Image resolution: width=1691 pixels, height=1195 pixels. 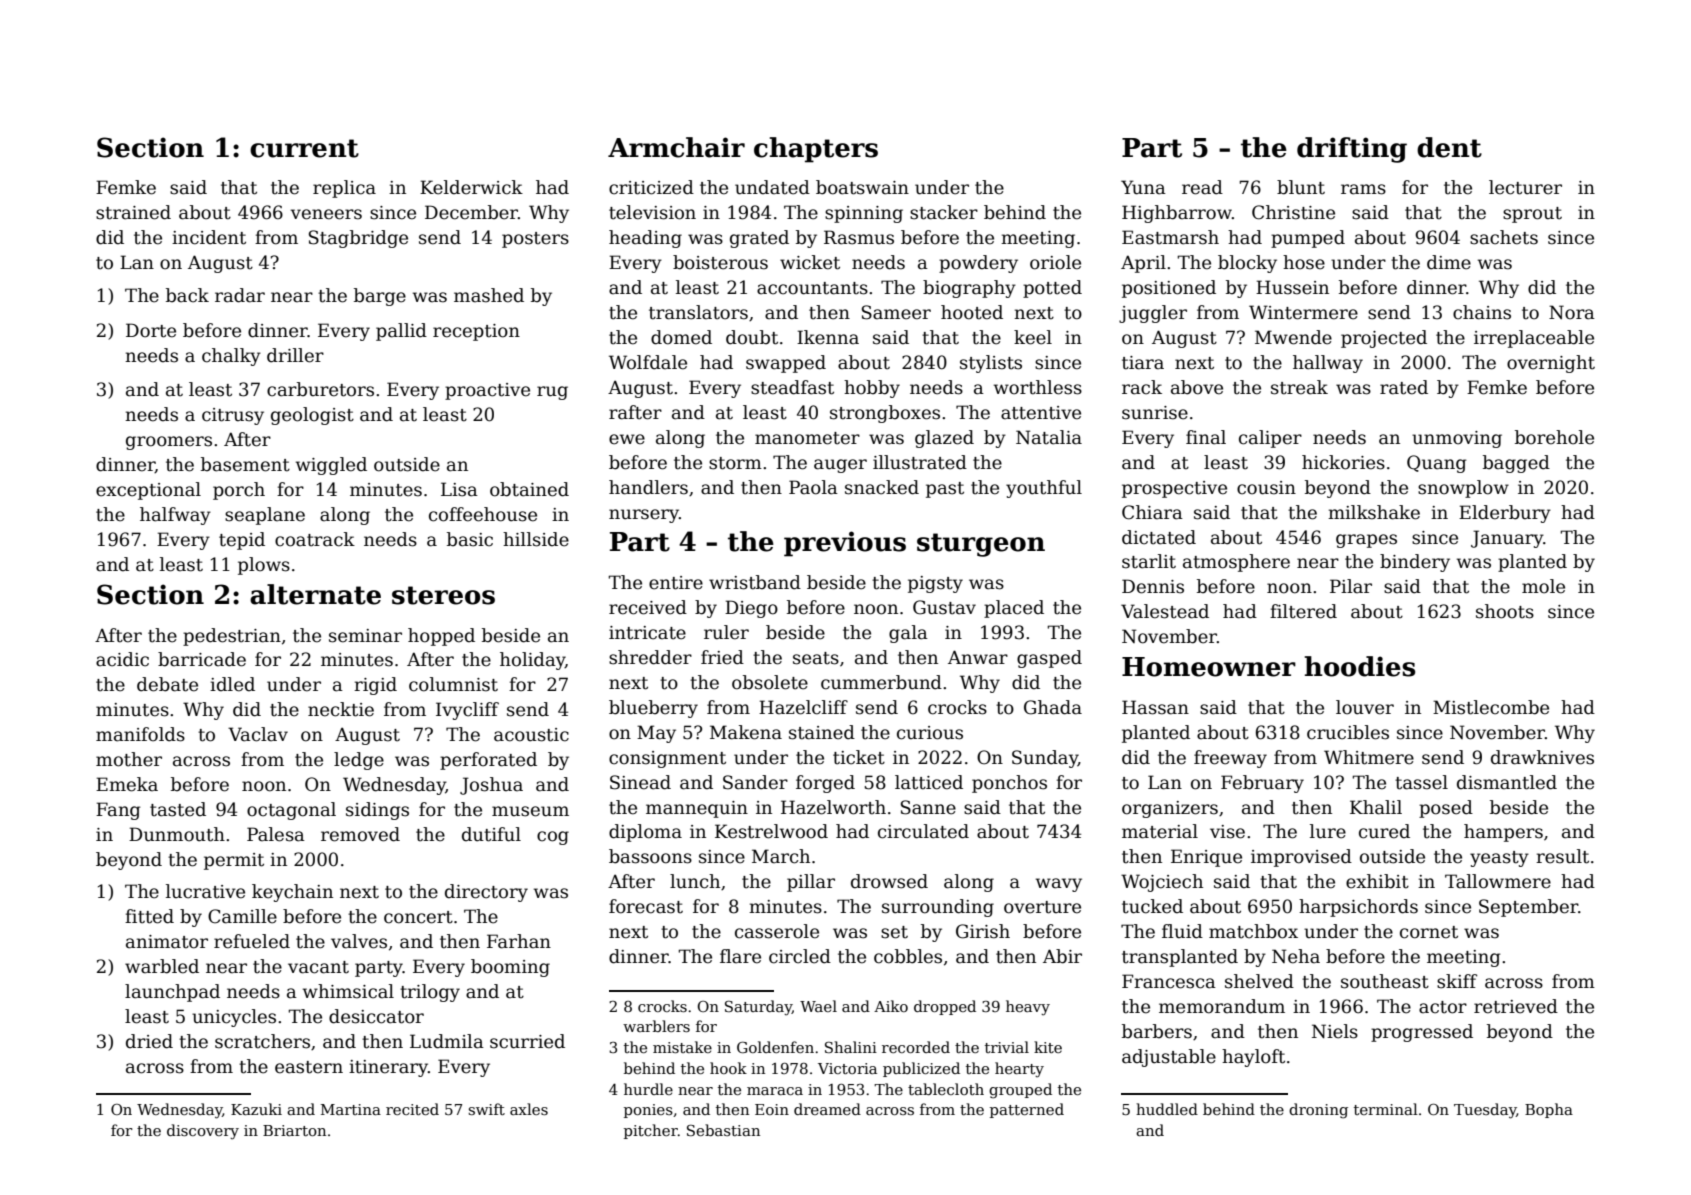 I want to click on current, so click(x=304, y=148).
